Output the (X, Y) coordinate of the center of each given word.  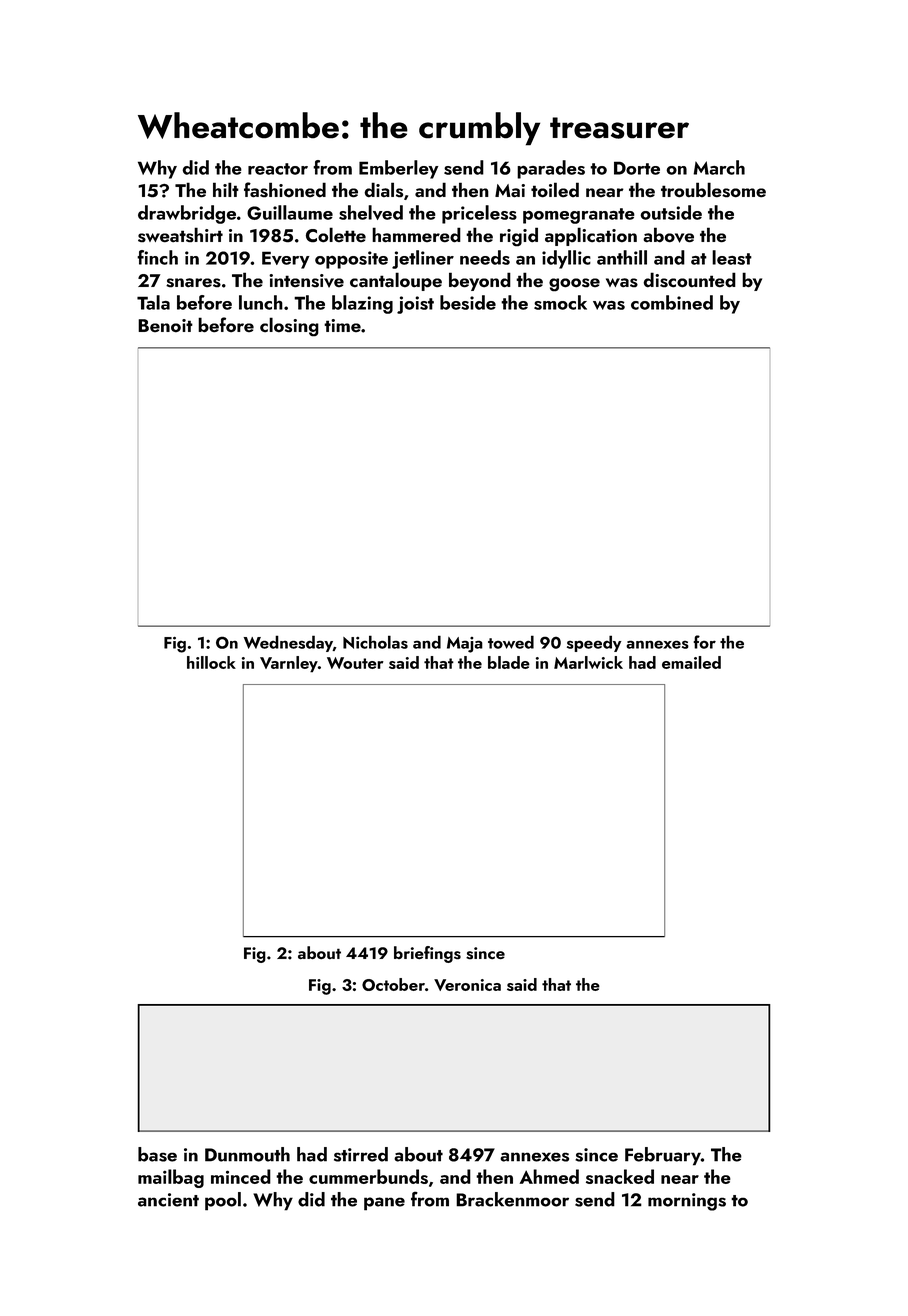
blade (509, 662)
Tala (153, 302)
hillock (211, 662)
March (719, 167)
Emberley (398, 169)
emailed (691, 662)
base (157, 1154)
